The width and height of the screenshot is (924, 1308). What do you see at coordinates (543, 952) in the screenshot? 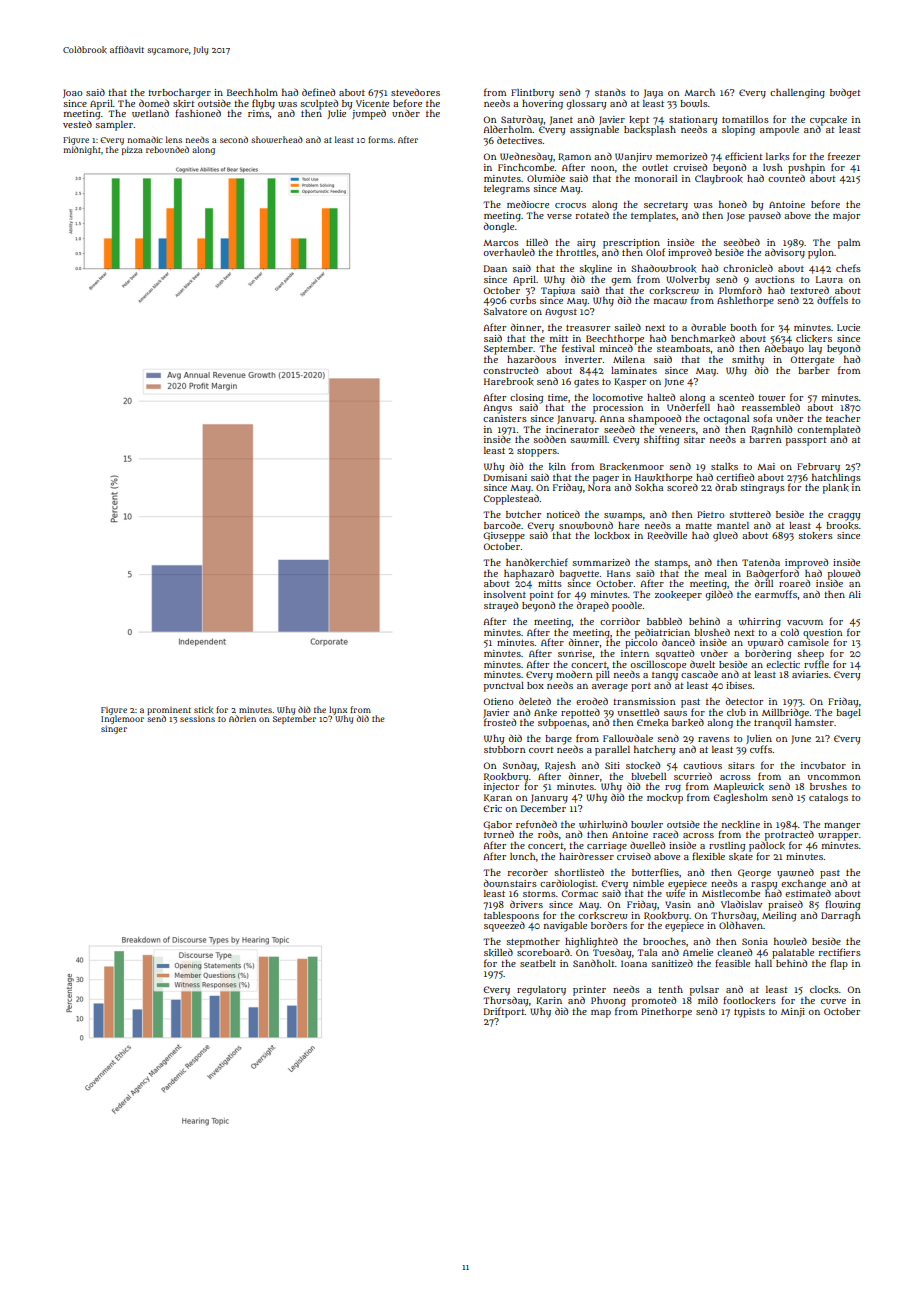
I see `scoreboard` at bounding box center [543, 952].
